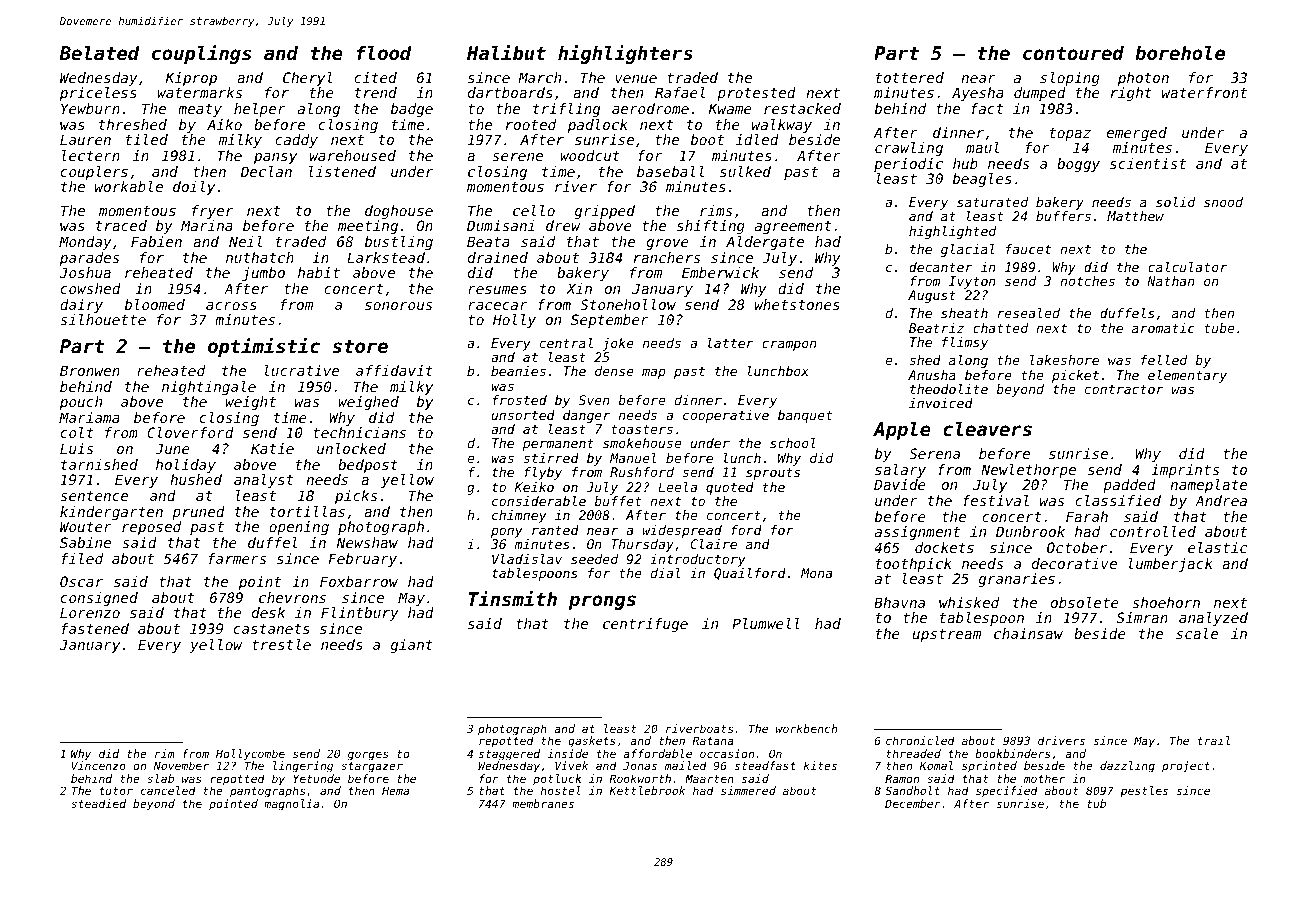 The image size is (1308, 924). What do you see at coordinates (367, 542) in the page?
I see `Newshaw` at bounding box center [367, 542].
